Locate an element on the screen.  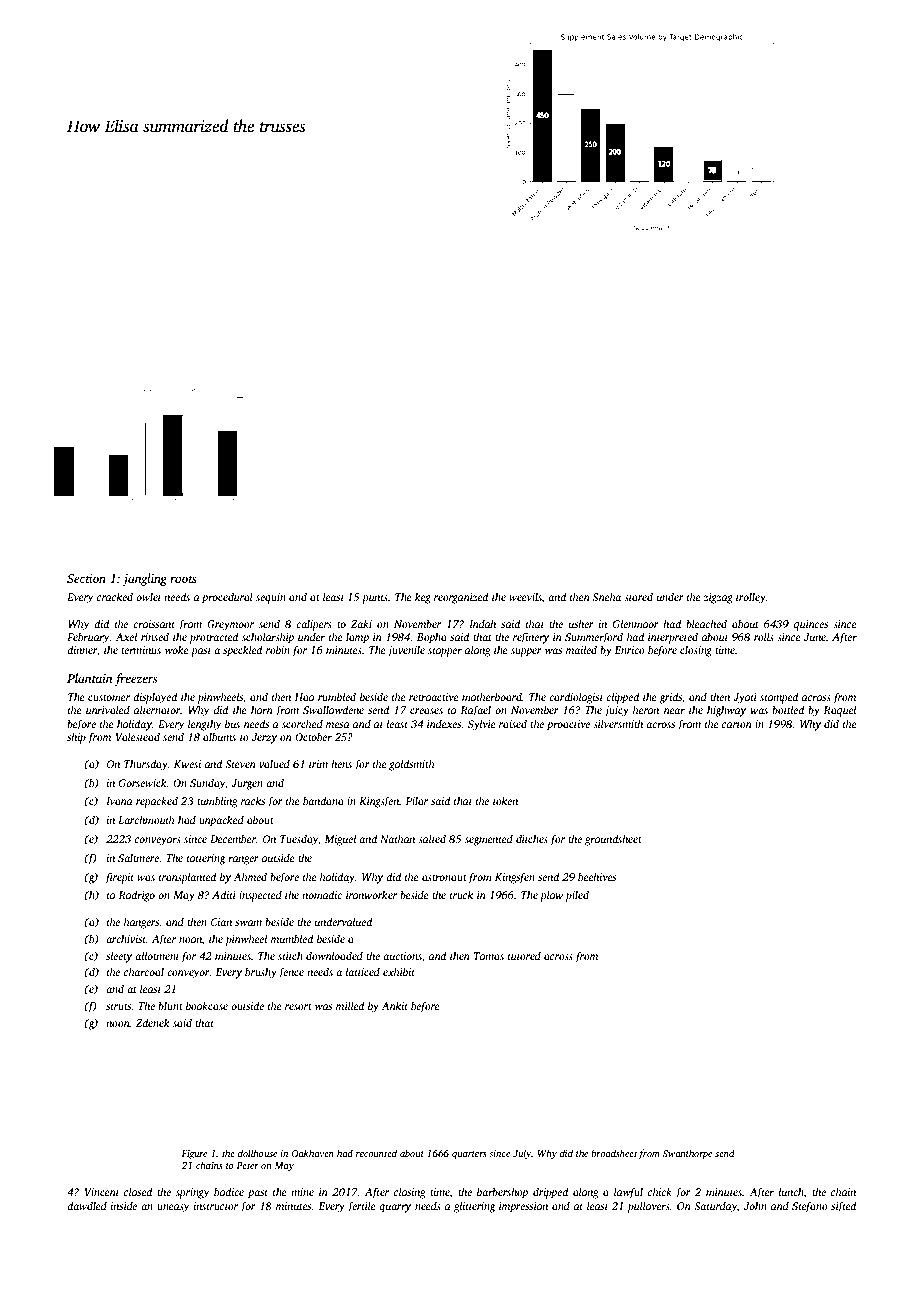
roots is located at coordinates (183, 579).
